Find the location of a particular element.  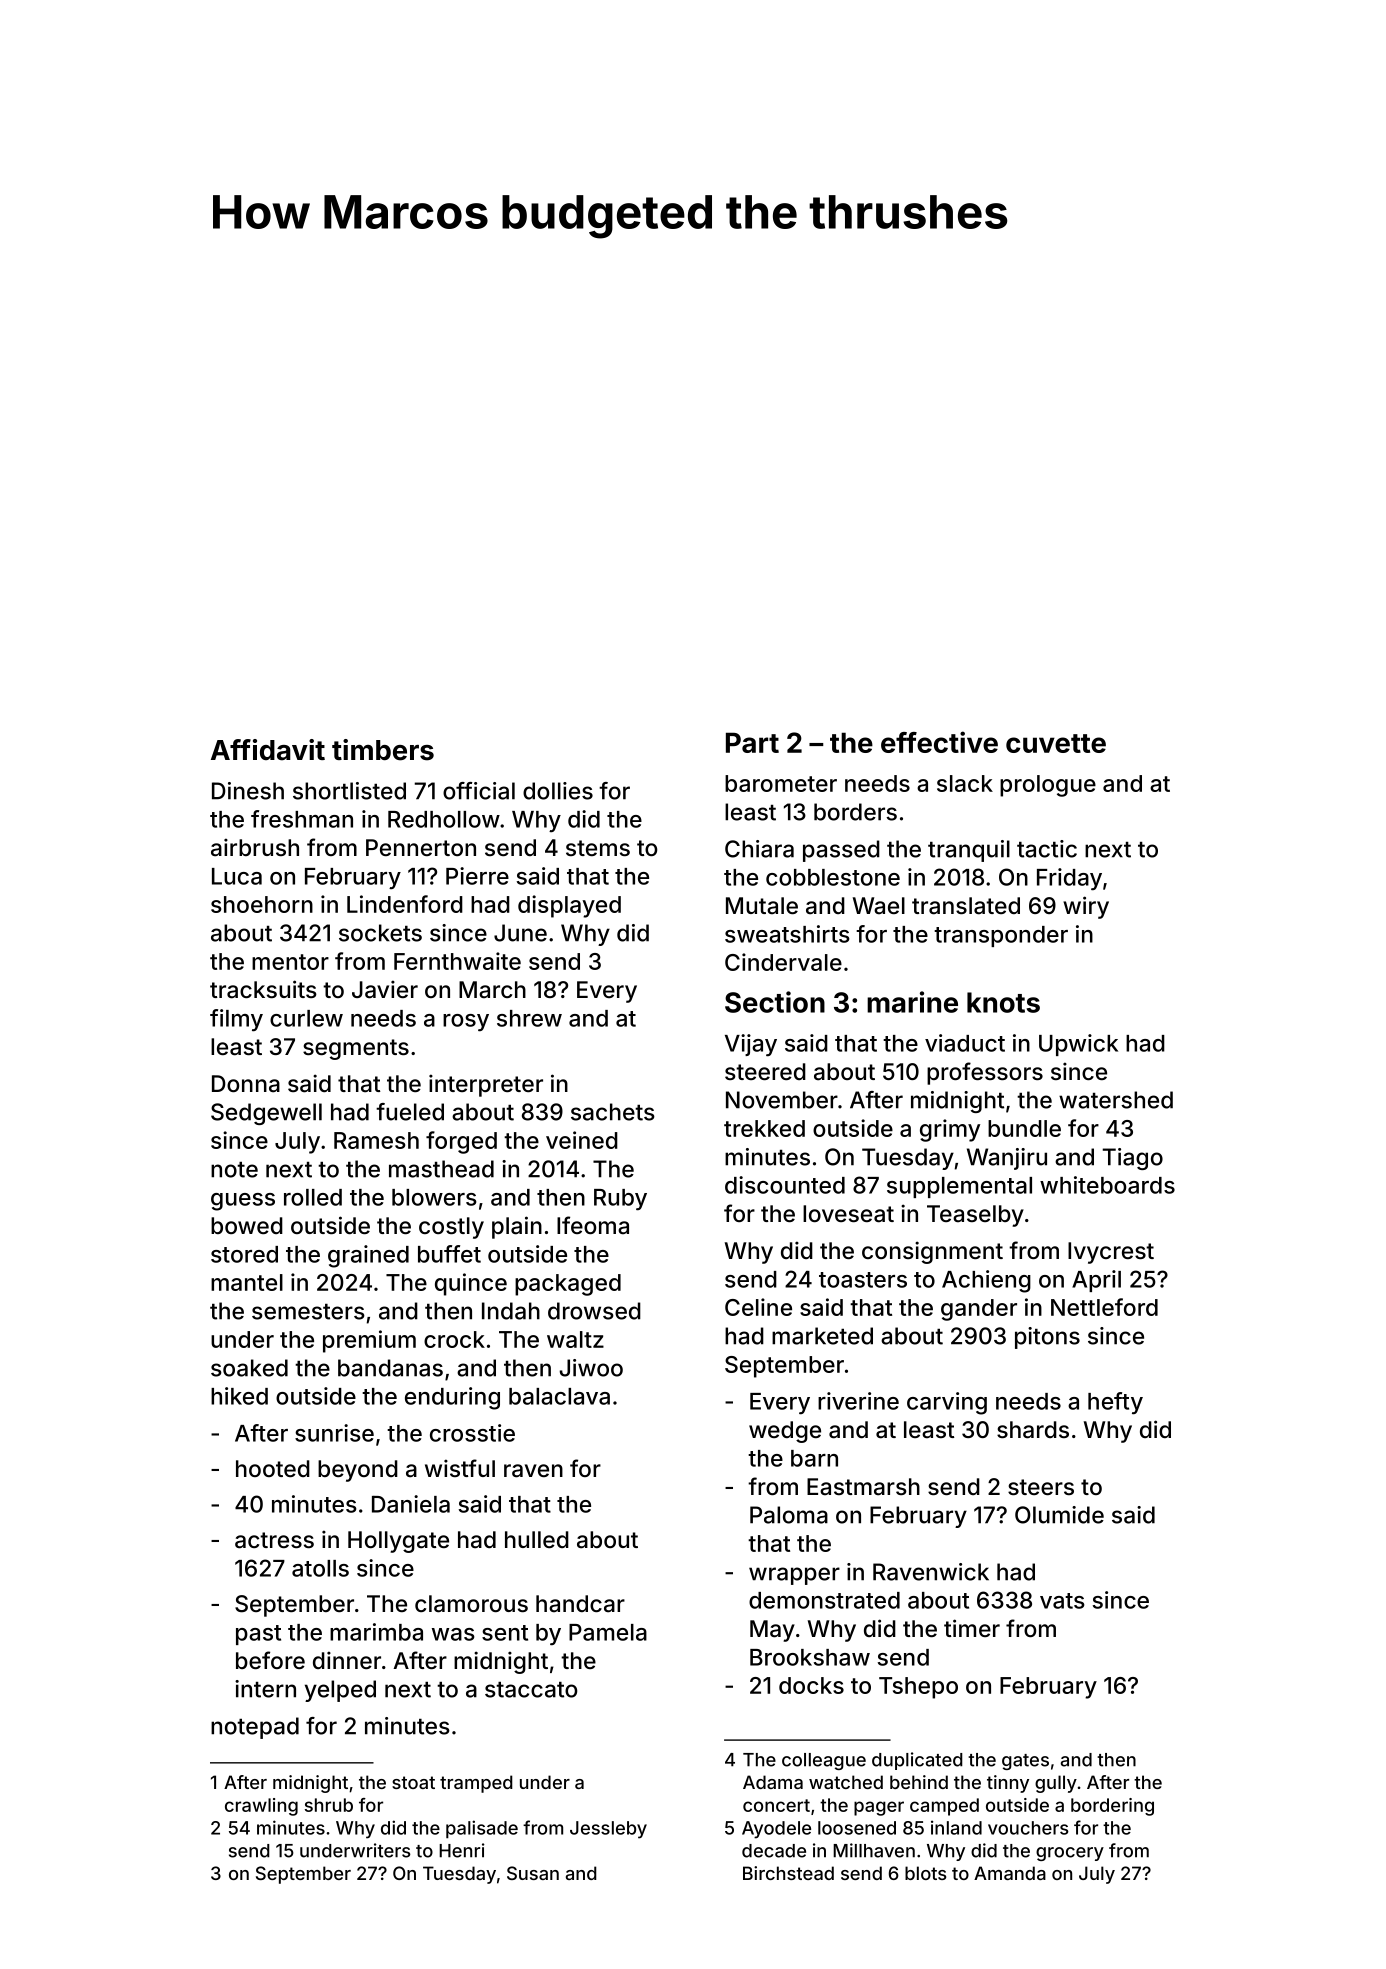

Susan is located at coordinates (533, 1873).
